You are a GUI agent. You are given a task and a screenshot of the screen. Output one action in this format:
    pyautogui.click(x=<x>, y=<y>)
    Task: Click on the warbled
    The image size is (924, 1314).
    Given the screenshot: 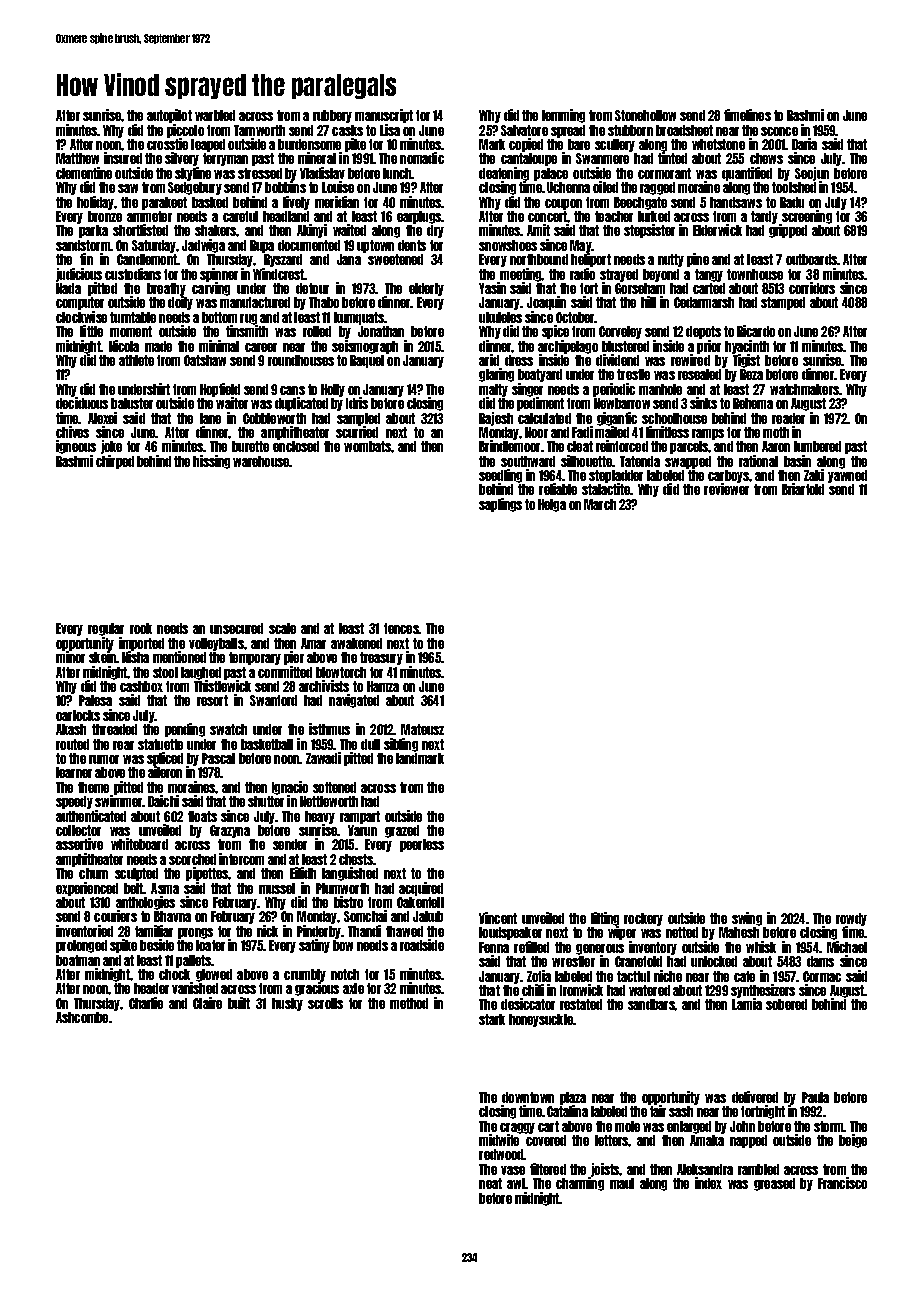 What is the action you would take?
    pyautogui.click(x=215, y=115)
